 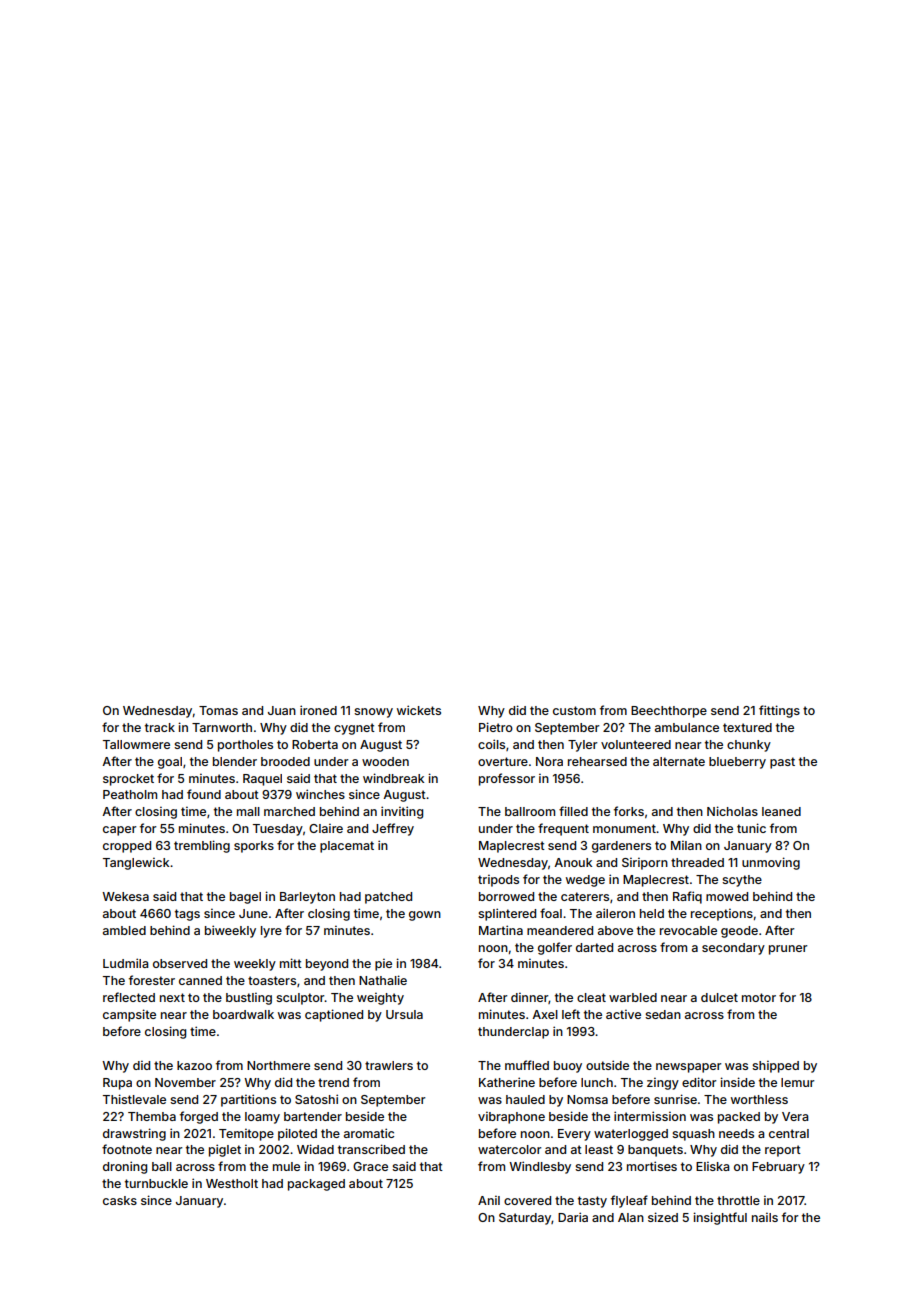 I want to click on Westholt, so click(x=232, y=1183).
